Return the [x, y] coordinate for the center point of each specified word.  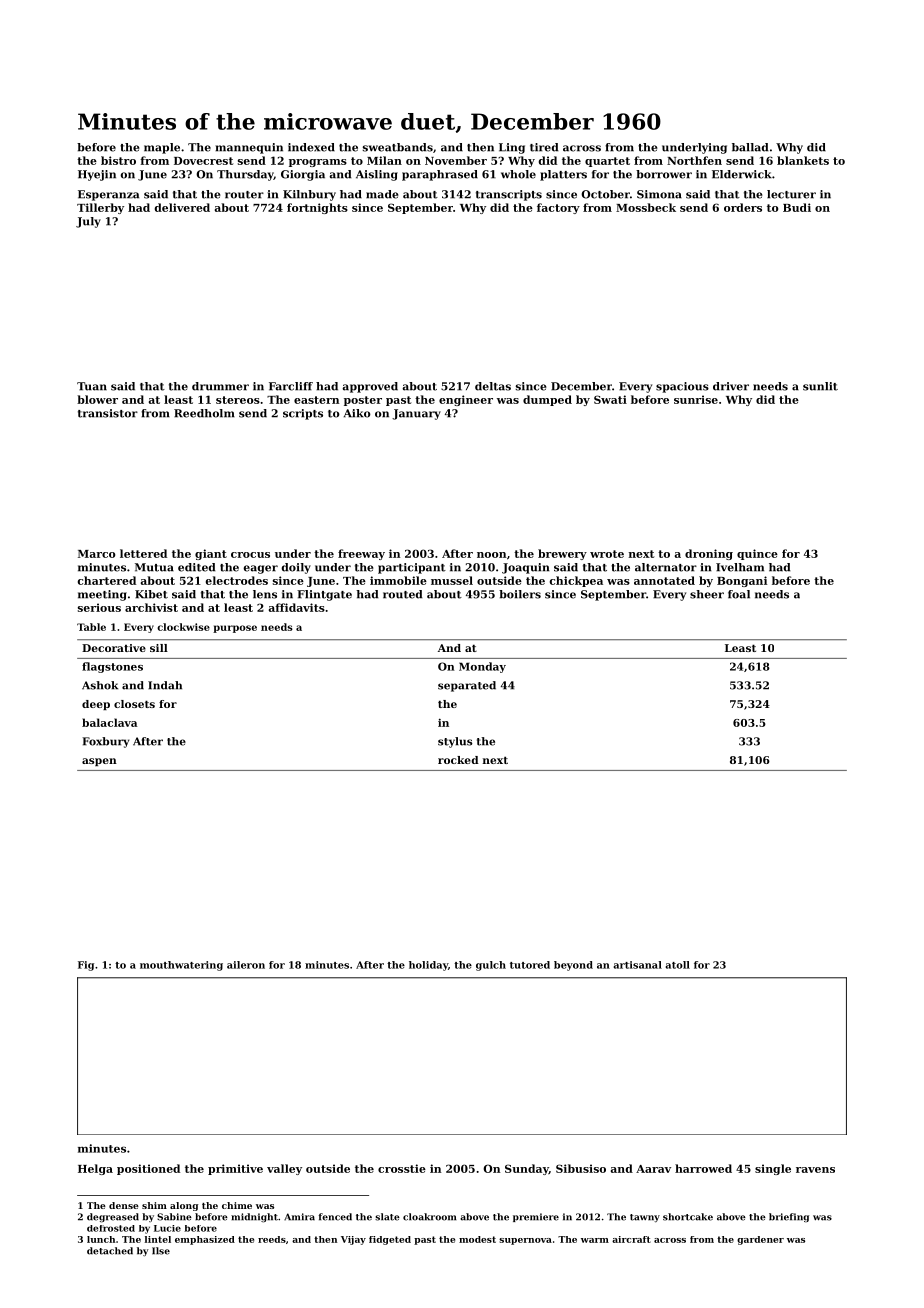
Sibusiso [581, 1168]
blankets [803, 160]
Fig [86, 966]
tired [544, 147]
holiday [428, 966]
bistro [118, 160]
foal [739, 594]
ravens [815, 1170]
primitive [235, 1169]
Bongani [742, 581]
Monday [482, 667]
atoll [677, 965]
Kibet [151, 594]
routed [402, 594]
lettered [143, 553]
